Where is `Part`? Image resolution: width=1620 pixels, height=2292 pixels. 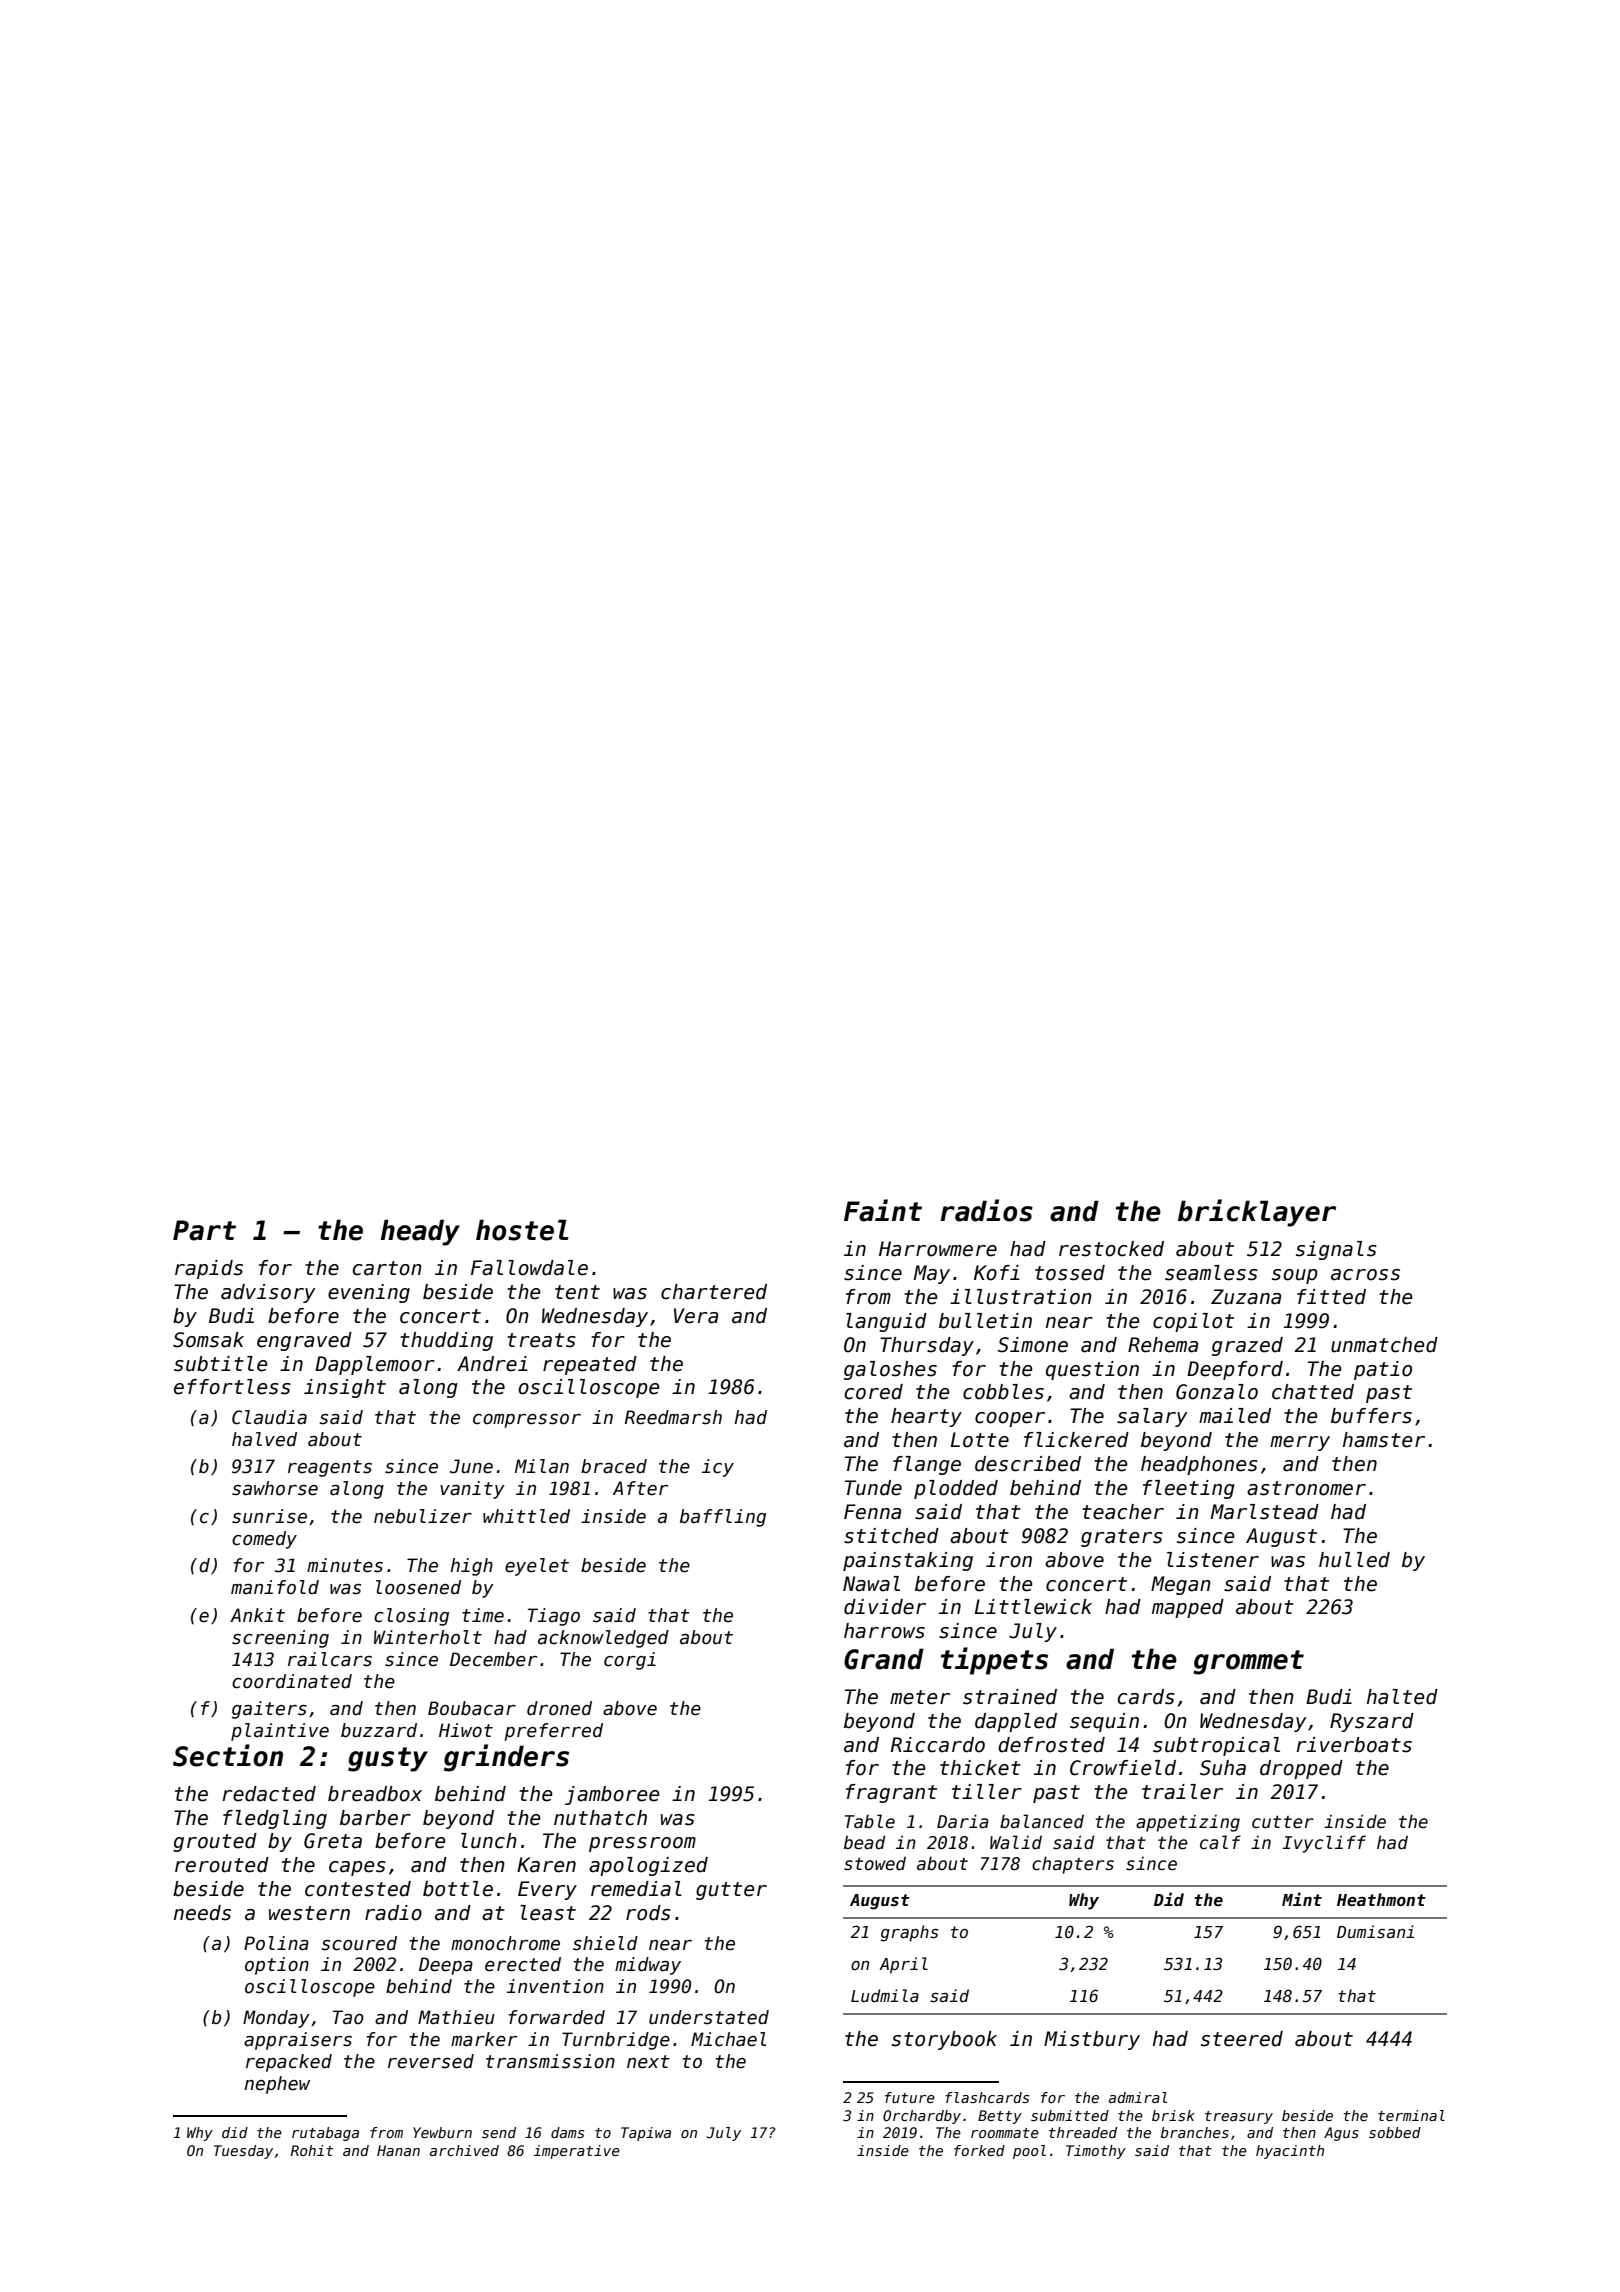
Part is located at coordinates (204, 1230).
